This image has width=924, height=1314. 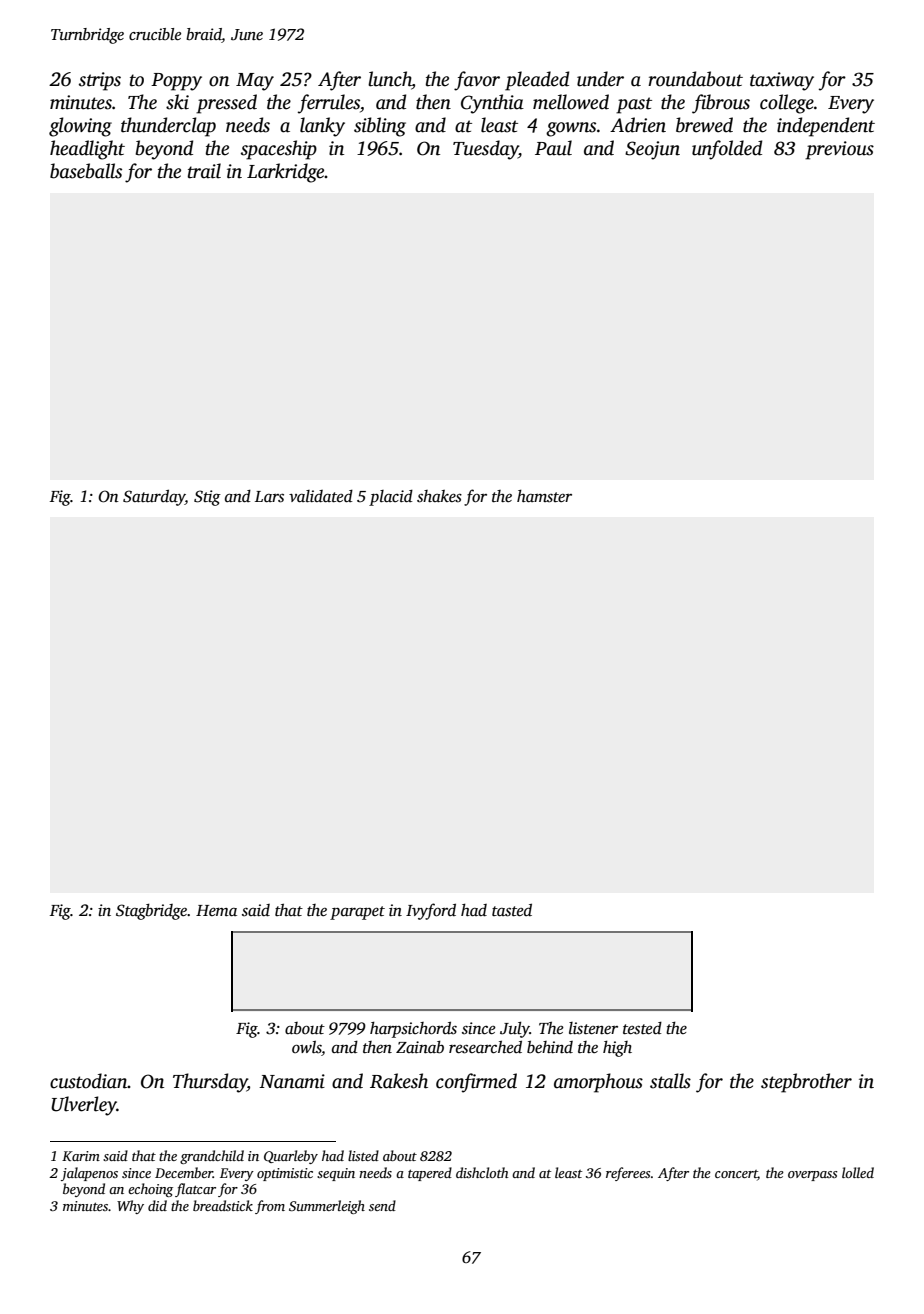 What do you see at coordinates (154, 497) in the image?
I see `Saturday` at bounding box center [154, 497].
